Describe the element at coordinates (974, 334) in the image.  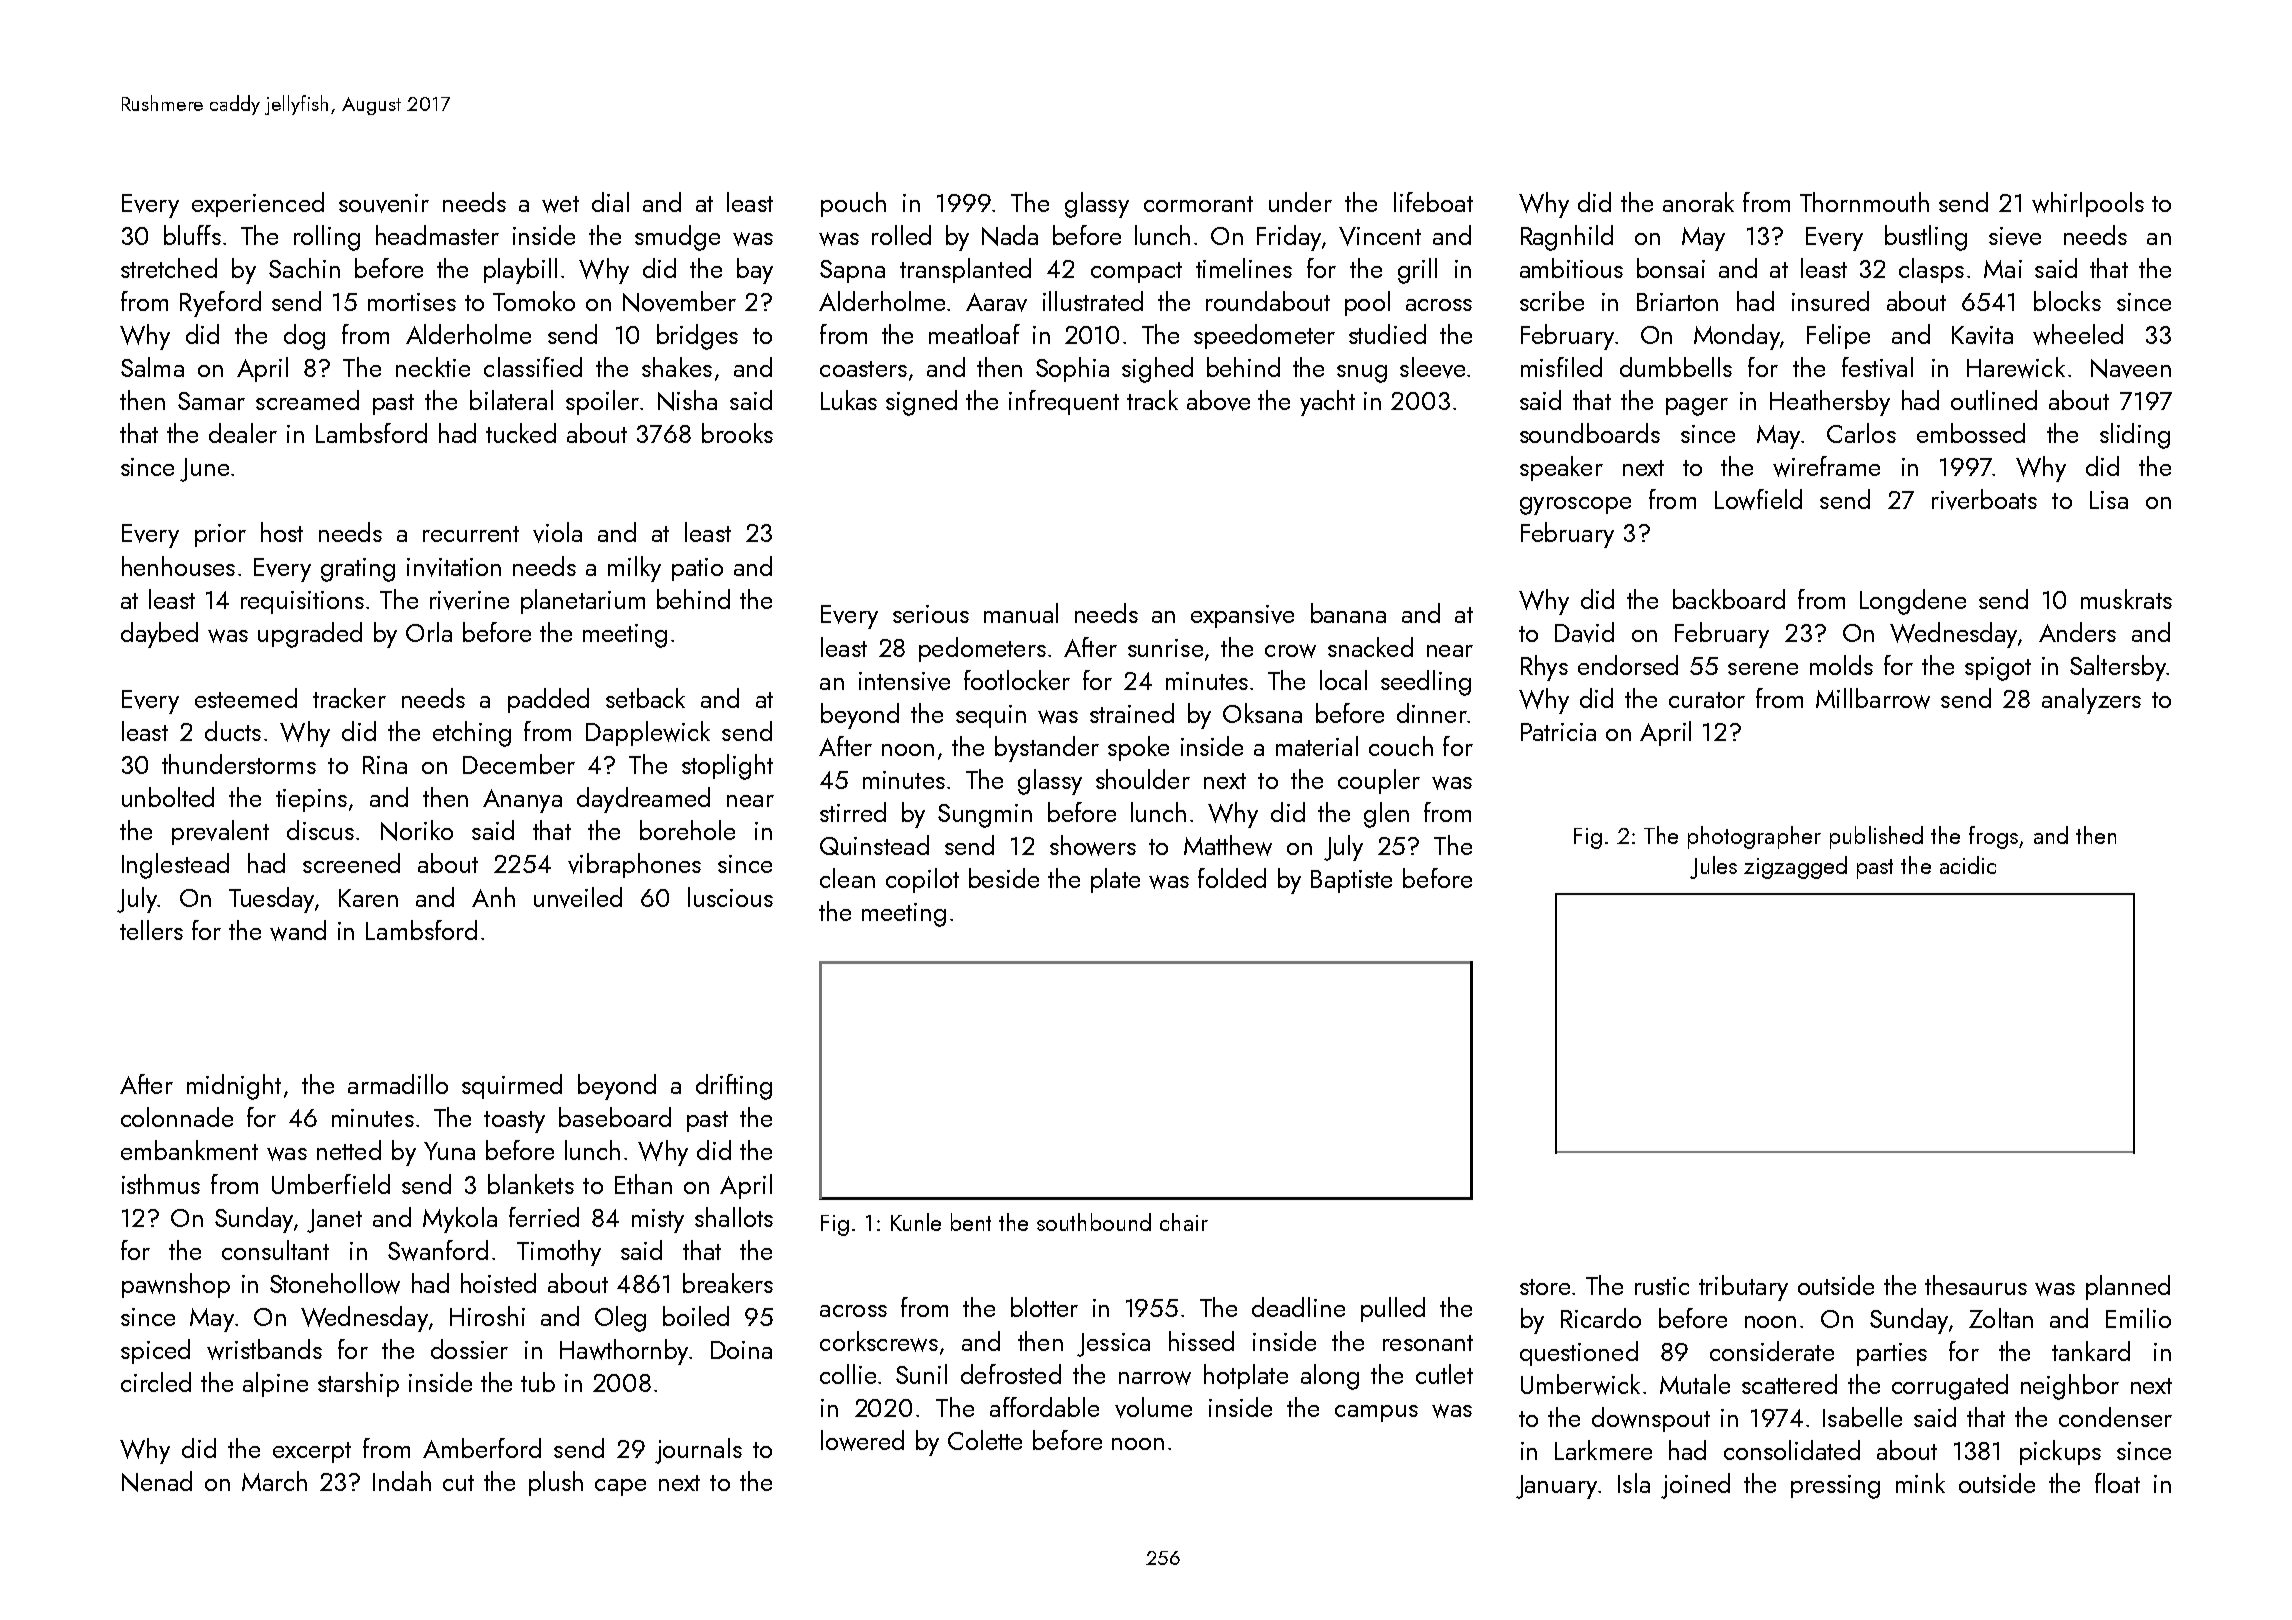
I see `meatloaf` at that location.
